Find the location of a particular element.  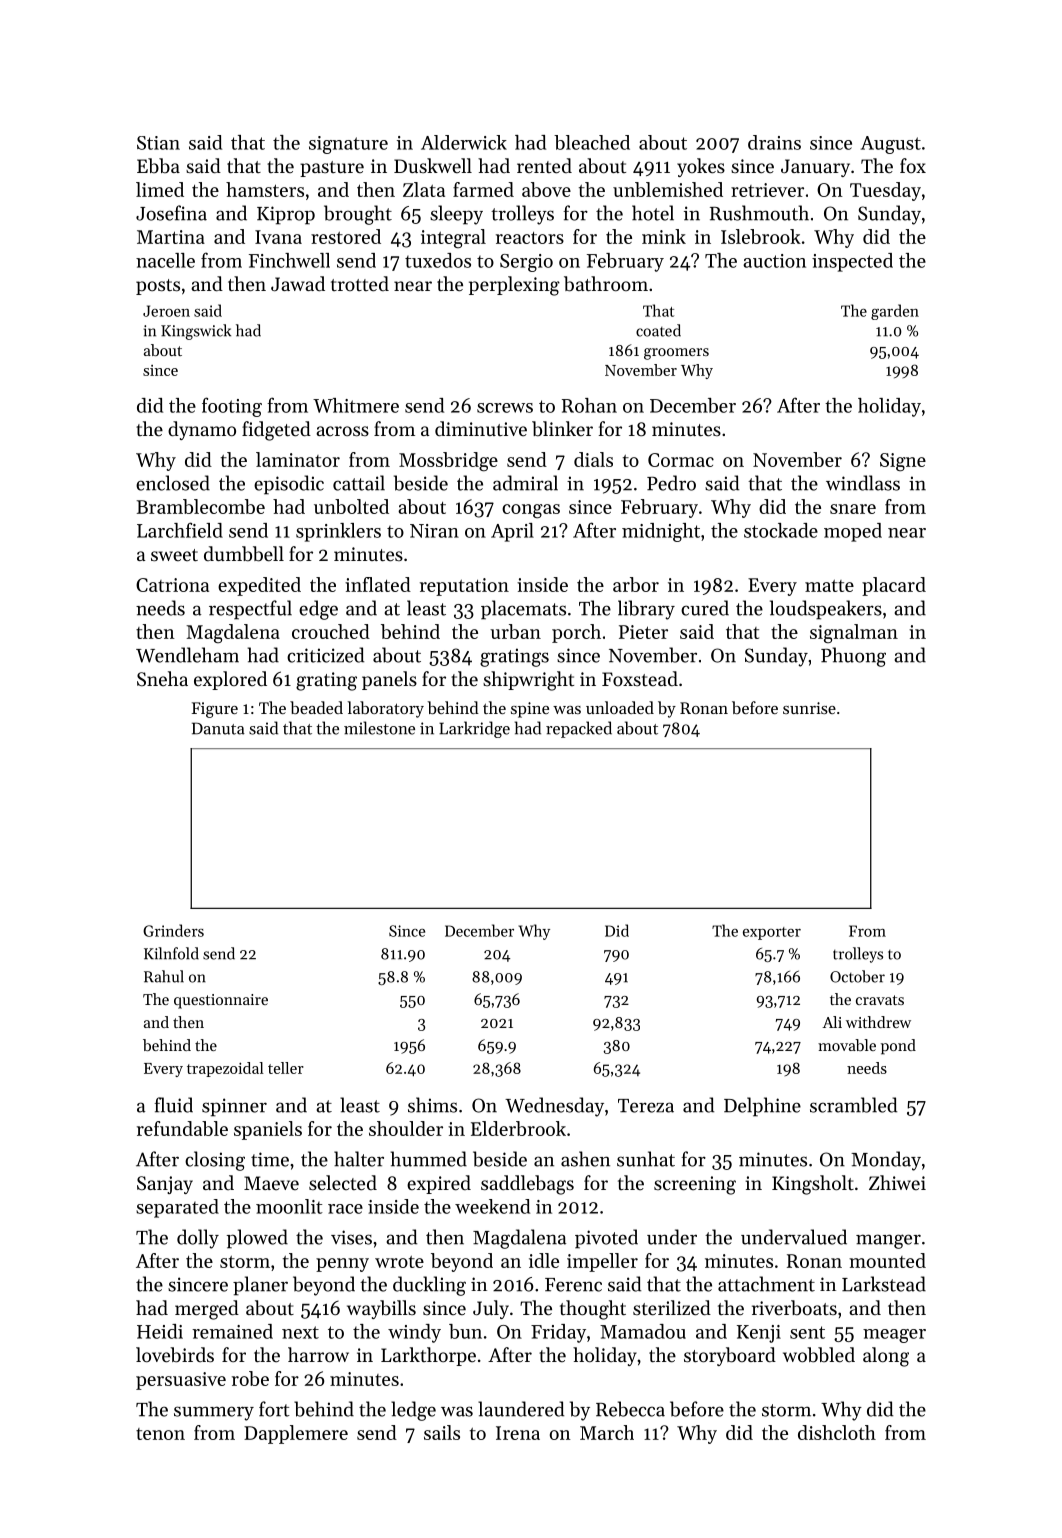

bun is located at coordinates (465, 1331).
